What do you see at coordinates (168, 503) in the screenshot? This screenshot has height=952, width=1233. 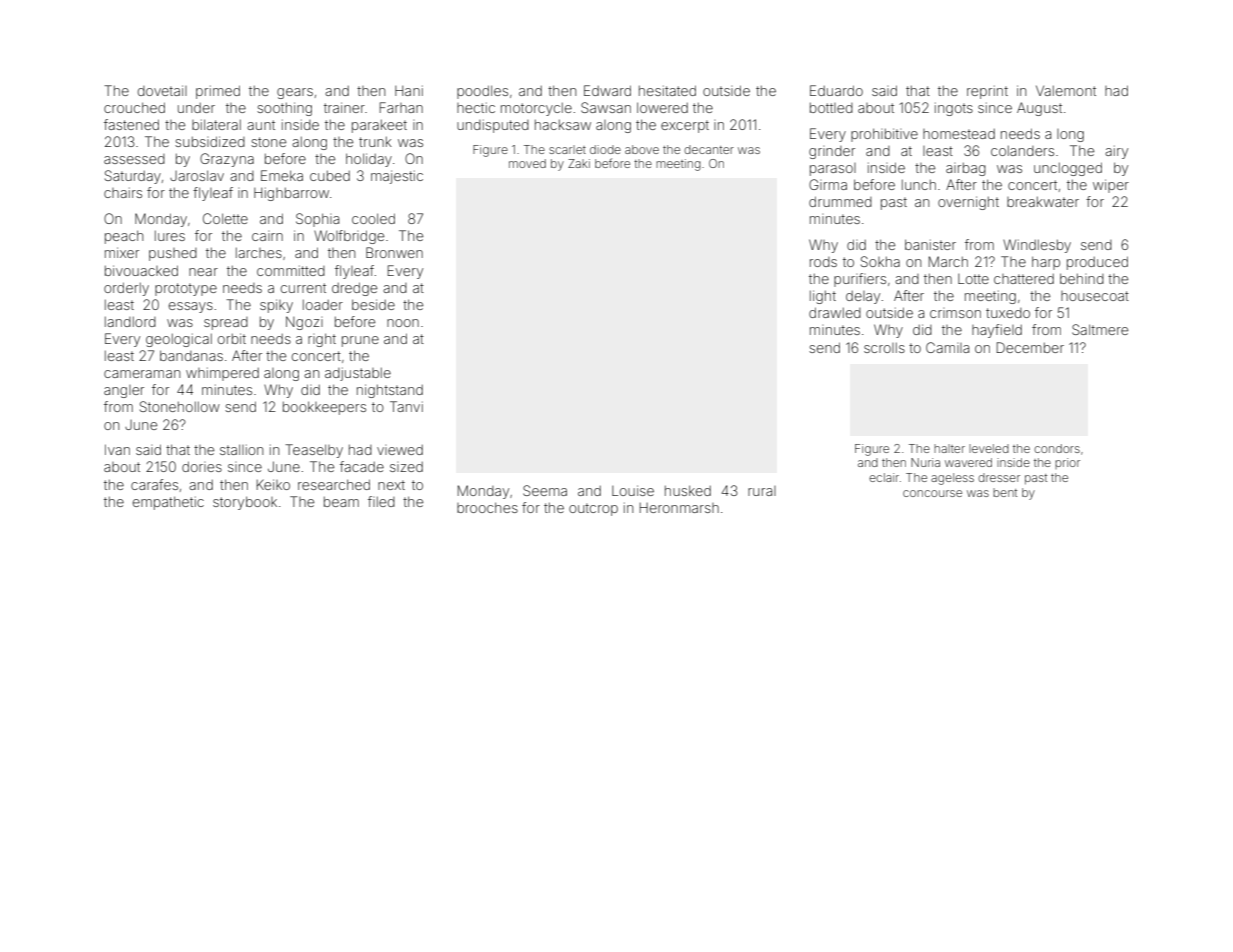 I see `empathetic` at bounding box center [168, 503].
